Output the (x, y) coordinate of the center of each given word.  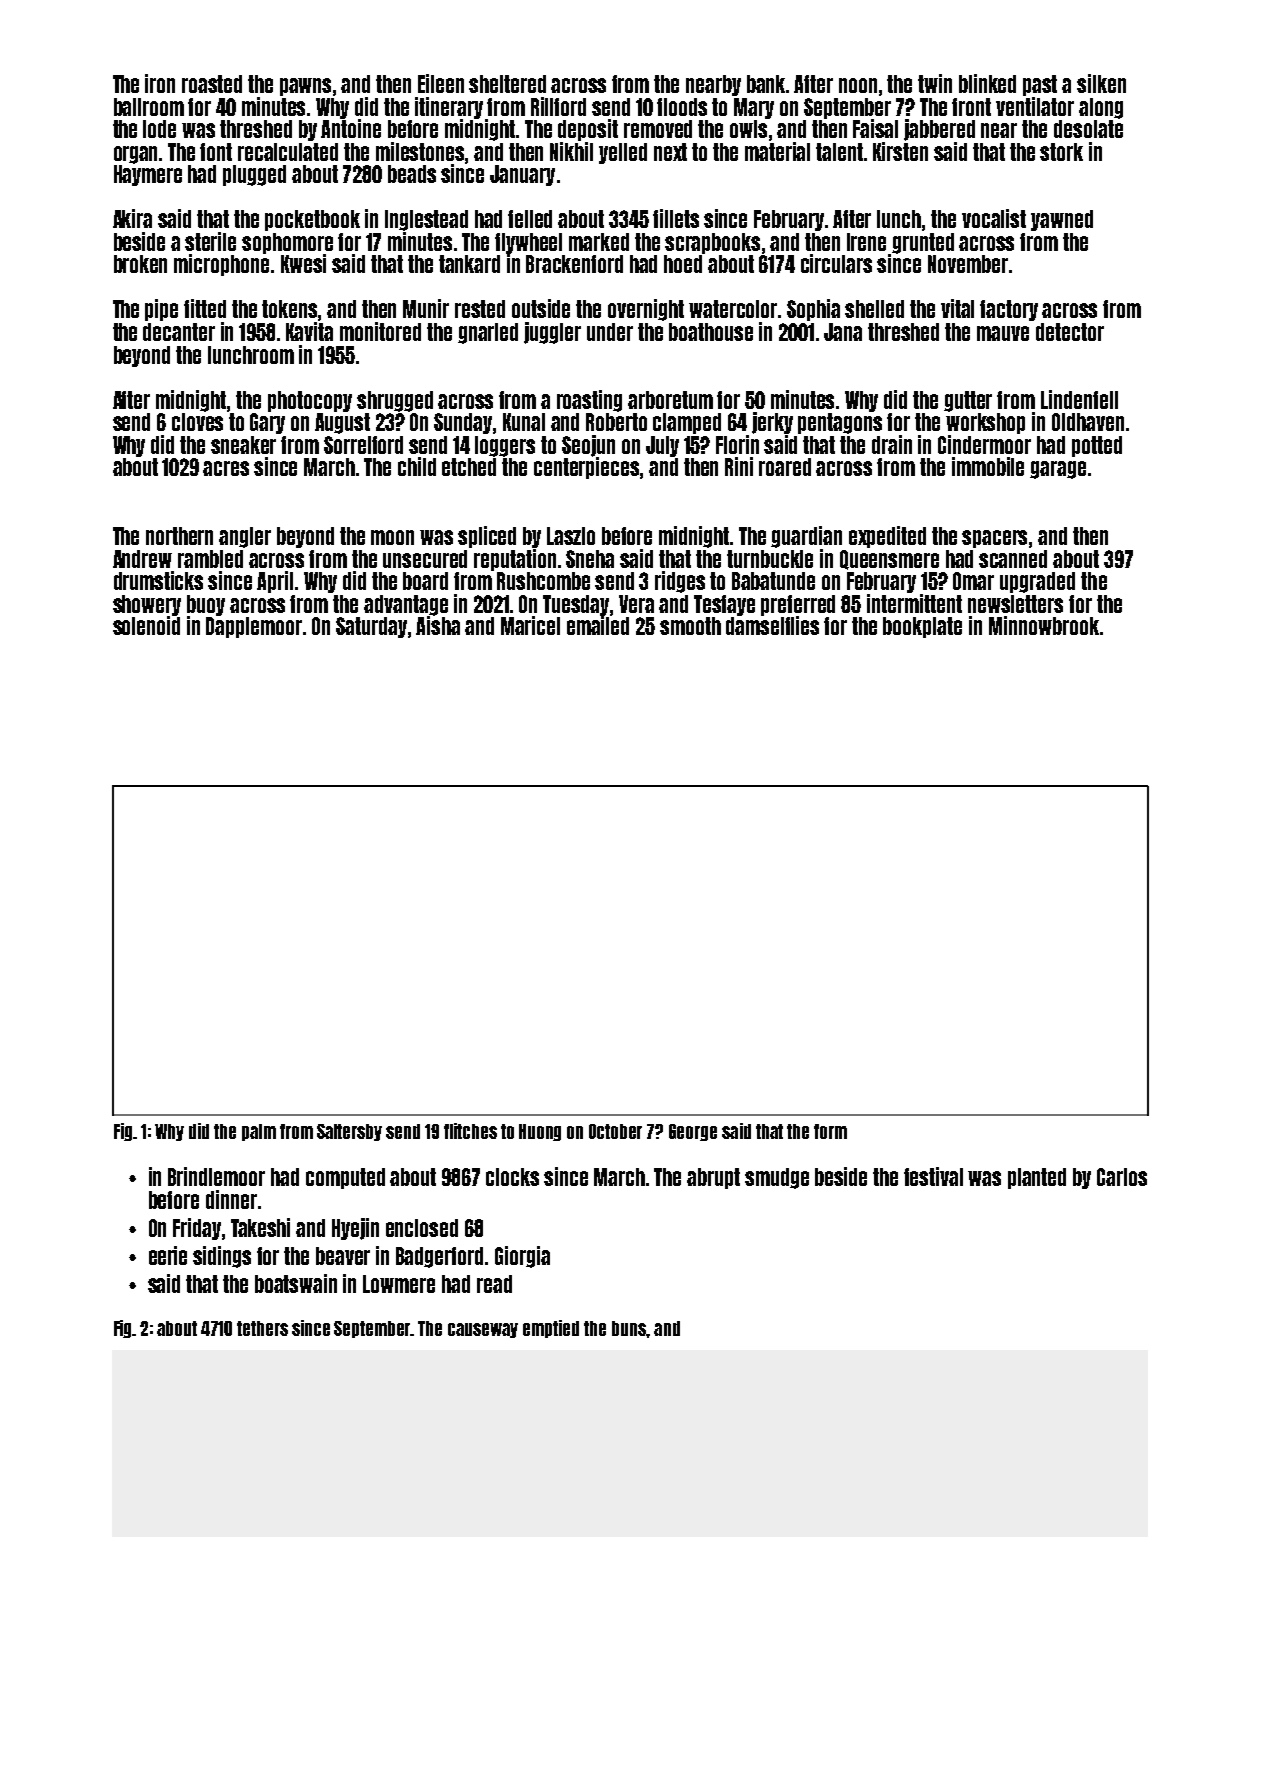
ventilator (1035, 106)
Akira (132, 218)
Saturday (371, 627)
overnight (646, 310)
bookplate (922, 627)
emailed (598, 625)
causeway (483, 1330)
